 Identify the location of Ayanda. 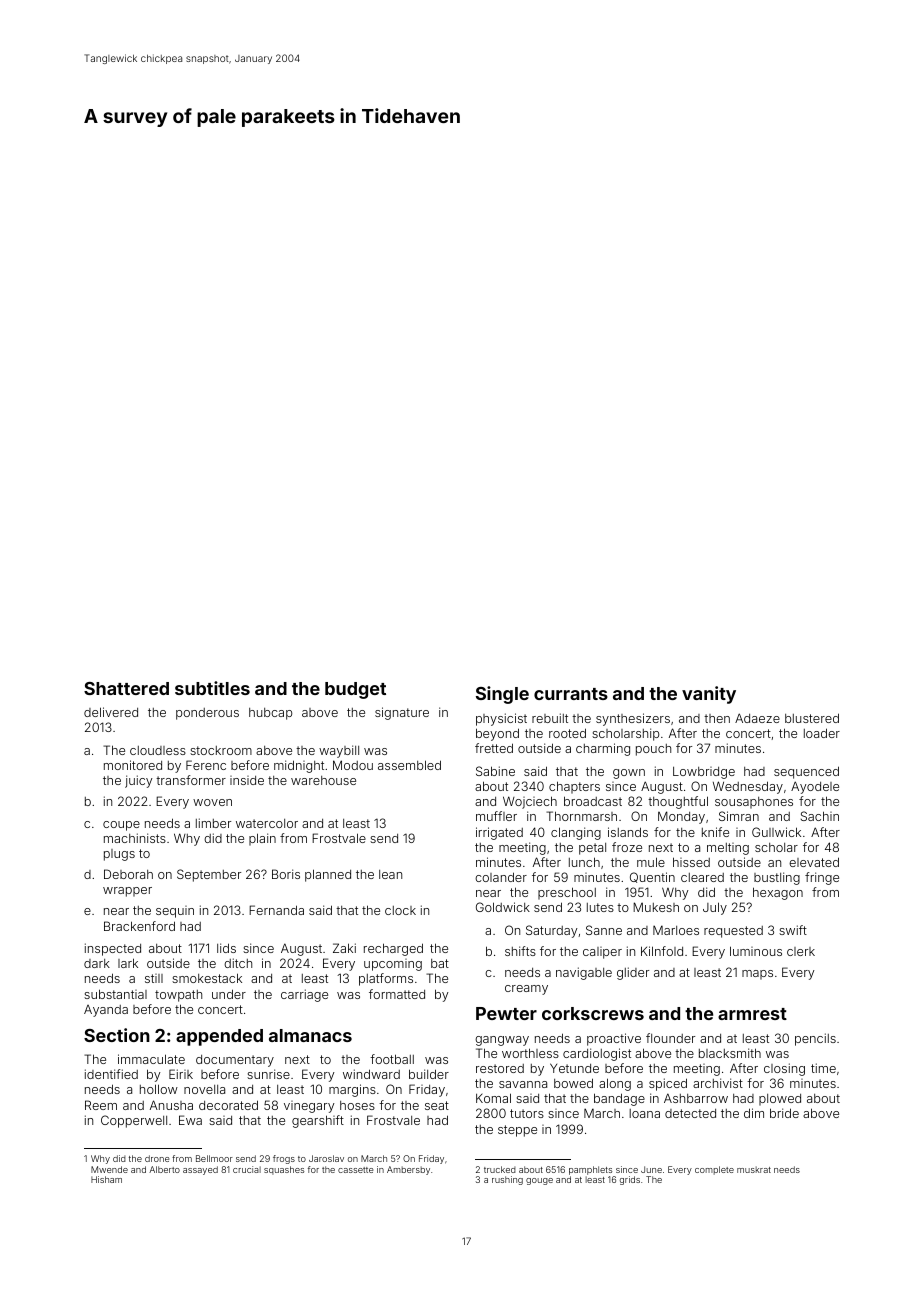
(106, 1011).
